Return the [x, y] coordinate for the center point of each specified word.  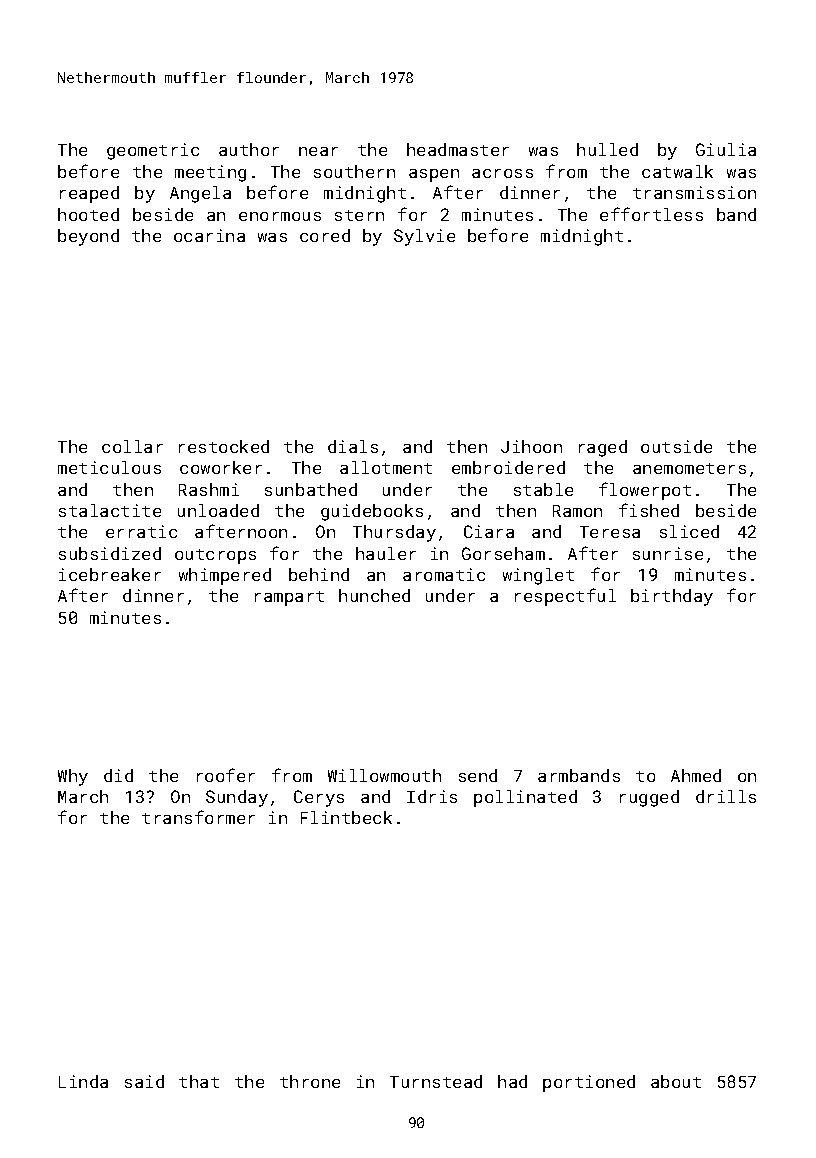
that [199, 1081]
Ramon [577, 511]
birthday [672, 597]
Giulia [726, 149]
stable [543, 489]
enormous [280, 216]
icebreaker [110, 574]
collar [132, 446]
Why [73, 777]
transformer [198, 817]
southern [354, 171]
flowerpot [645, 491]
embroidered [508, 467]
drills [726, 796]
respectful [565, 597]
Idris [432, 796]
